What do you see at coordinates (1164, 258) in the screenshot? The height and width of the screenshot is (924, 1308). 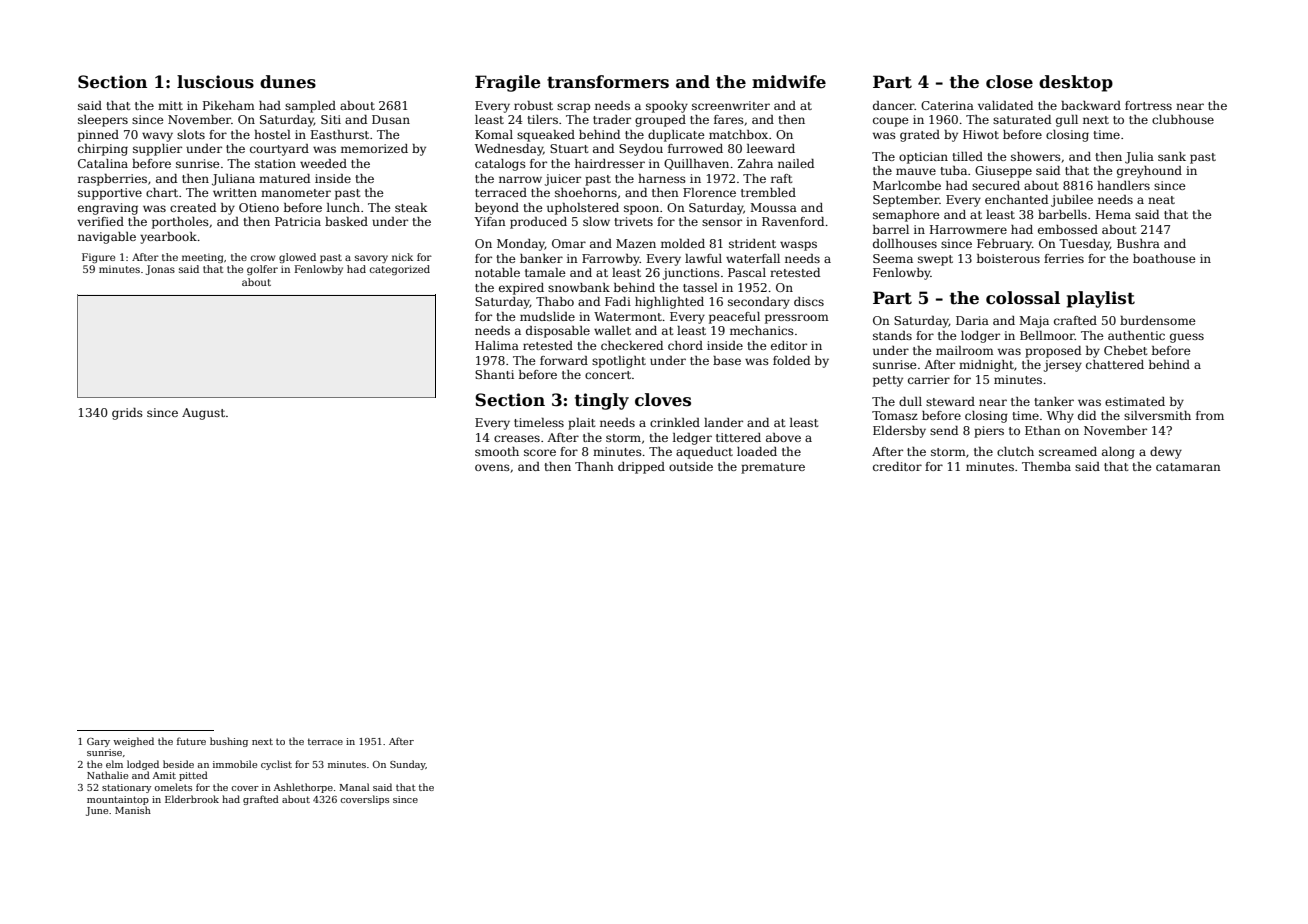 I see `boathouse` at bounding box center [1164, 258].
